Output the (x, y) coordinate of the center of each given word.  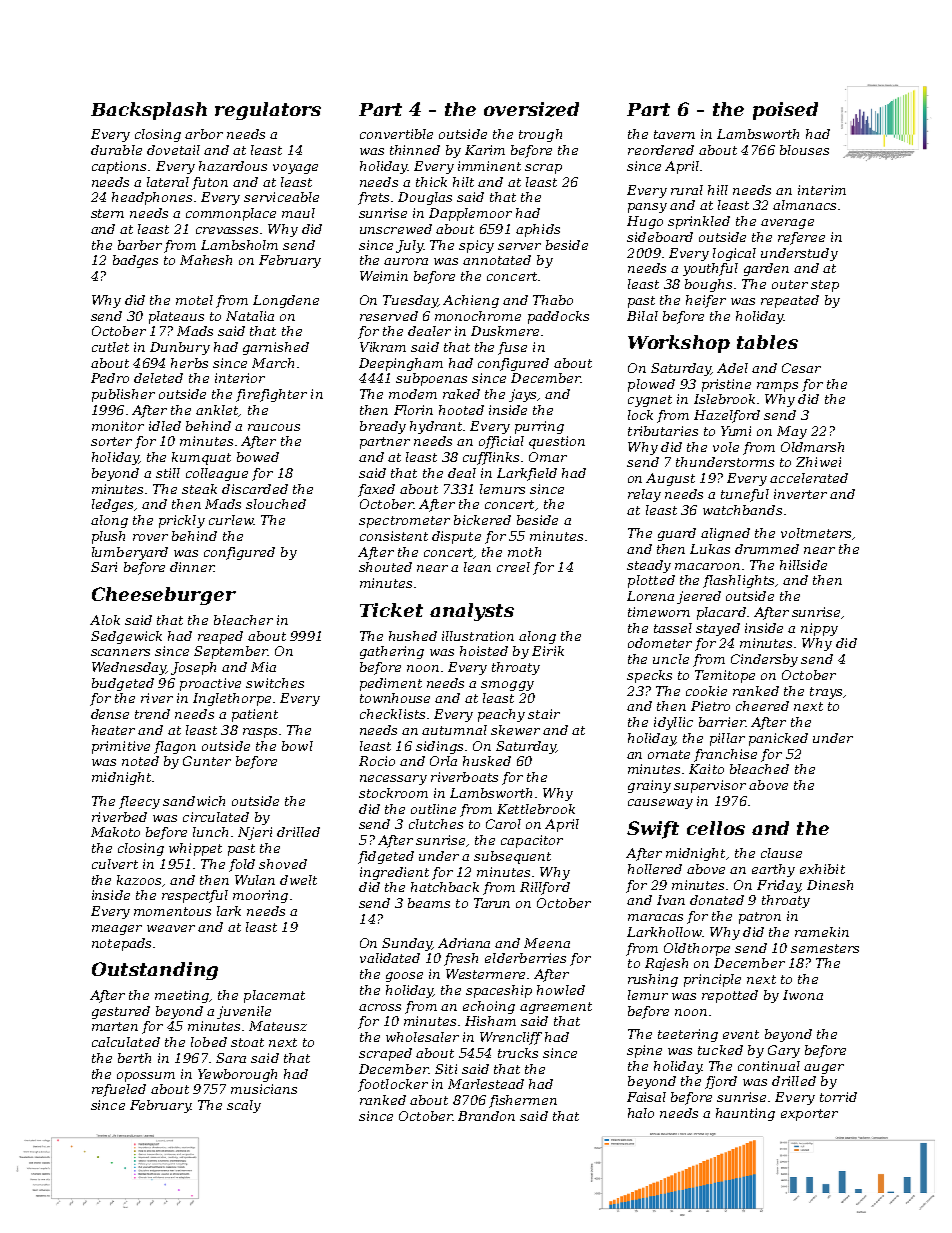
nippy (819, 629)
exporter (809, 1115)
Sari (104, 567)
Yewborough (237, 1075)
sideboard (660, 237)
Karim (485, 150)
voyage (295, 169)
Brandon (486, 1116)
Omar (548, 457)
